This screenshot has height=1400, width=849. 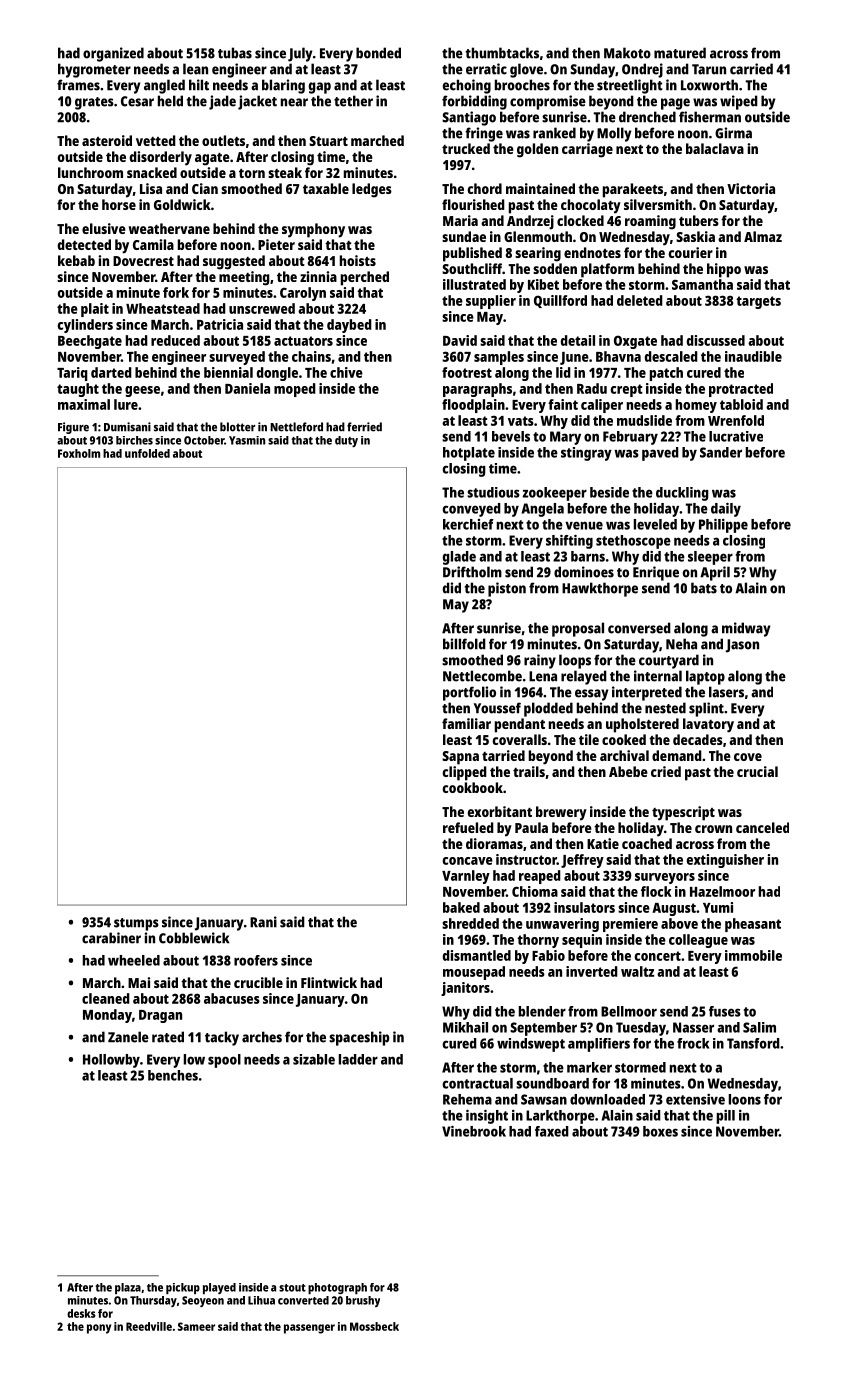 I want to click on bonded, so click(x=378, y=53).
